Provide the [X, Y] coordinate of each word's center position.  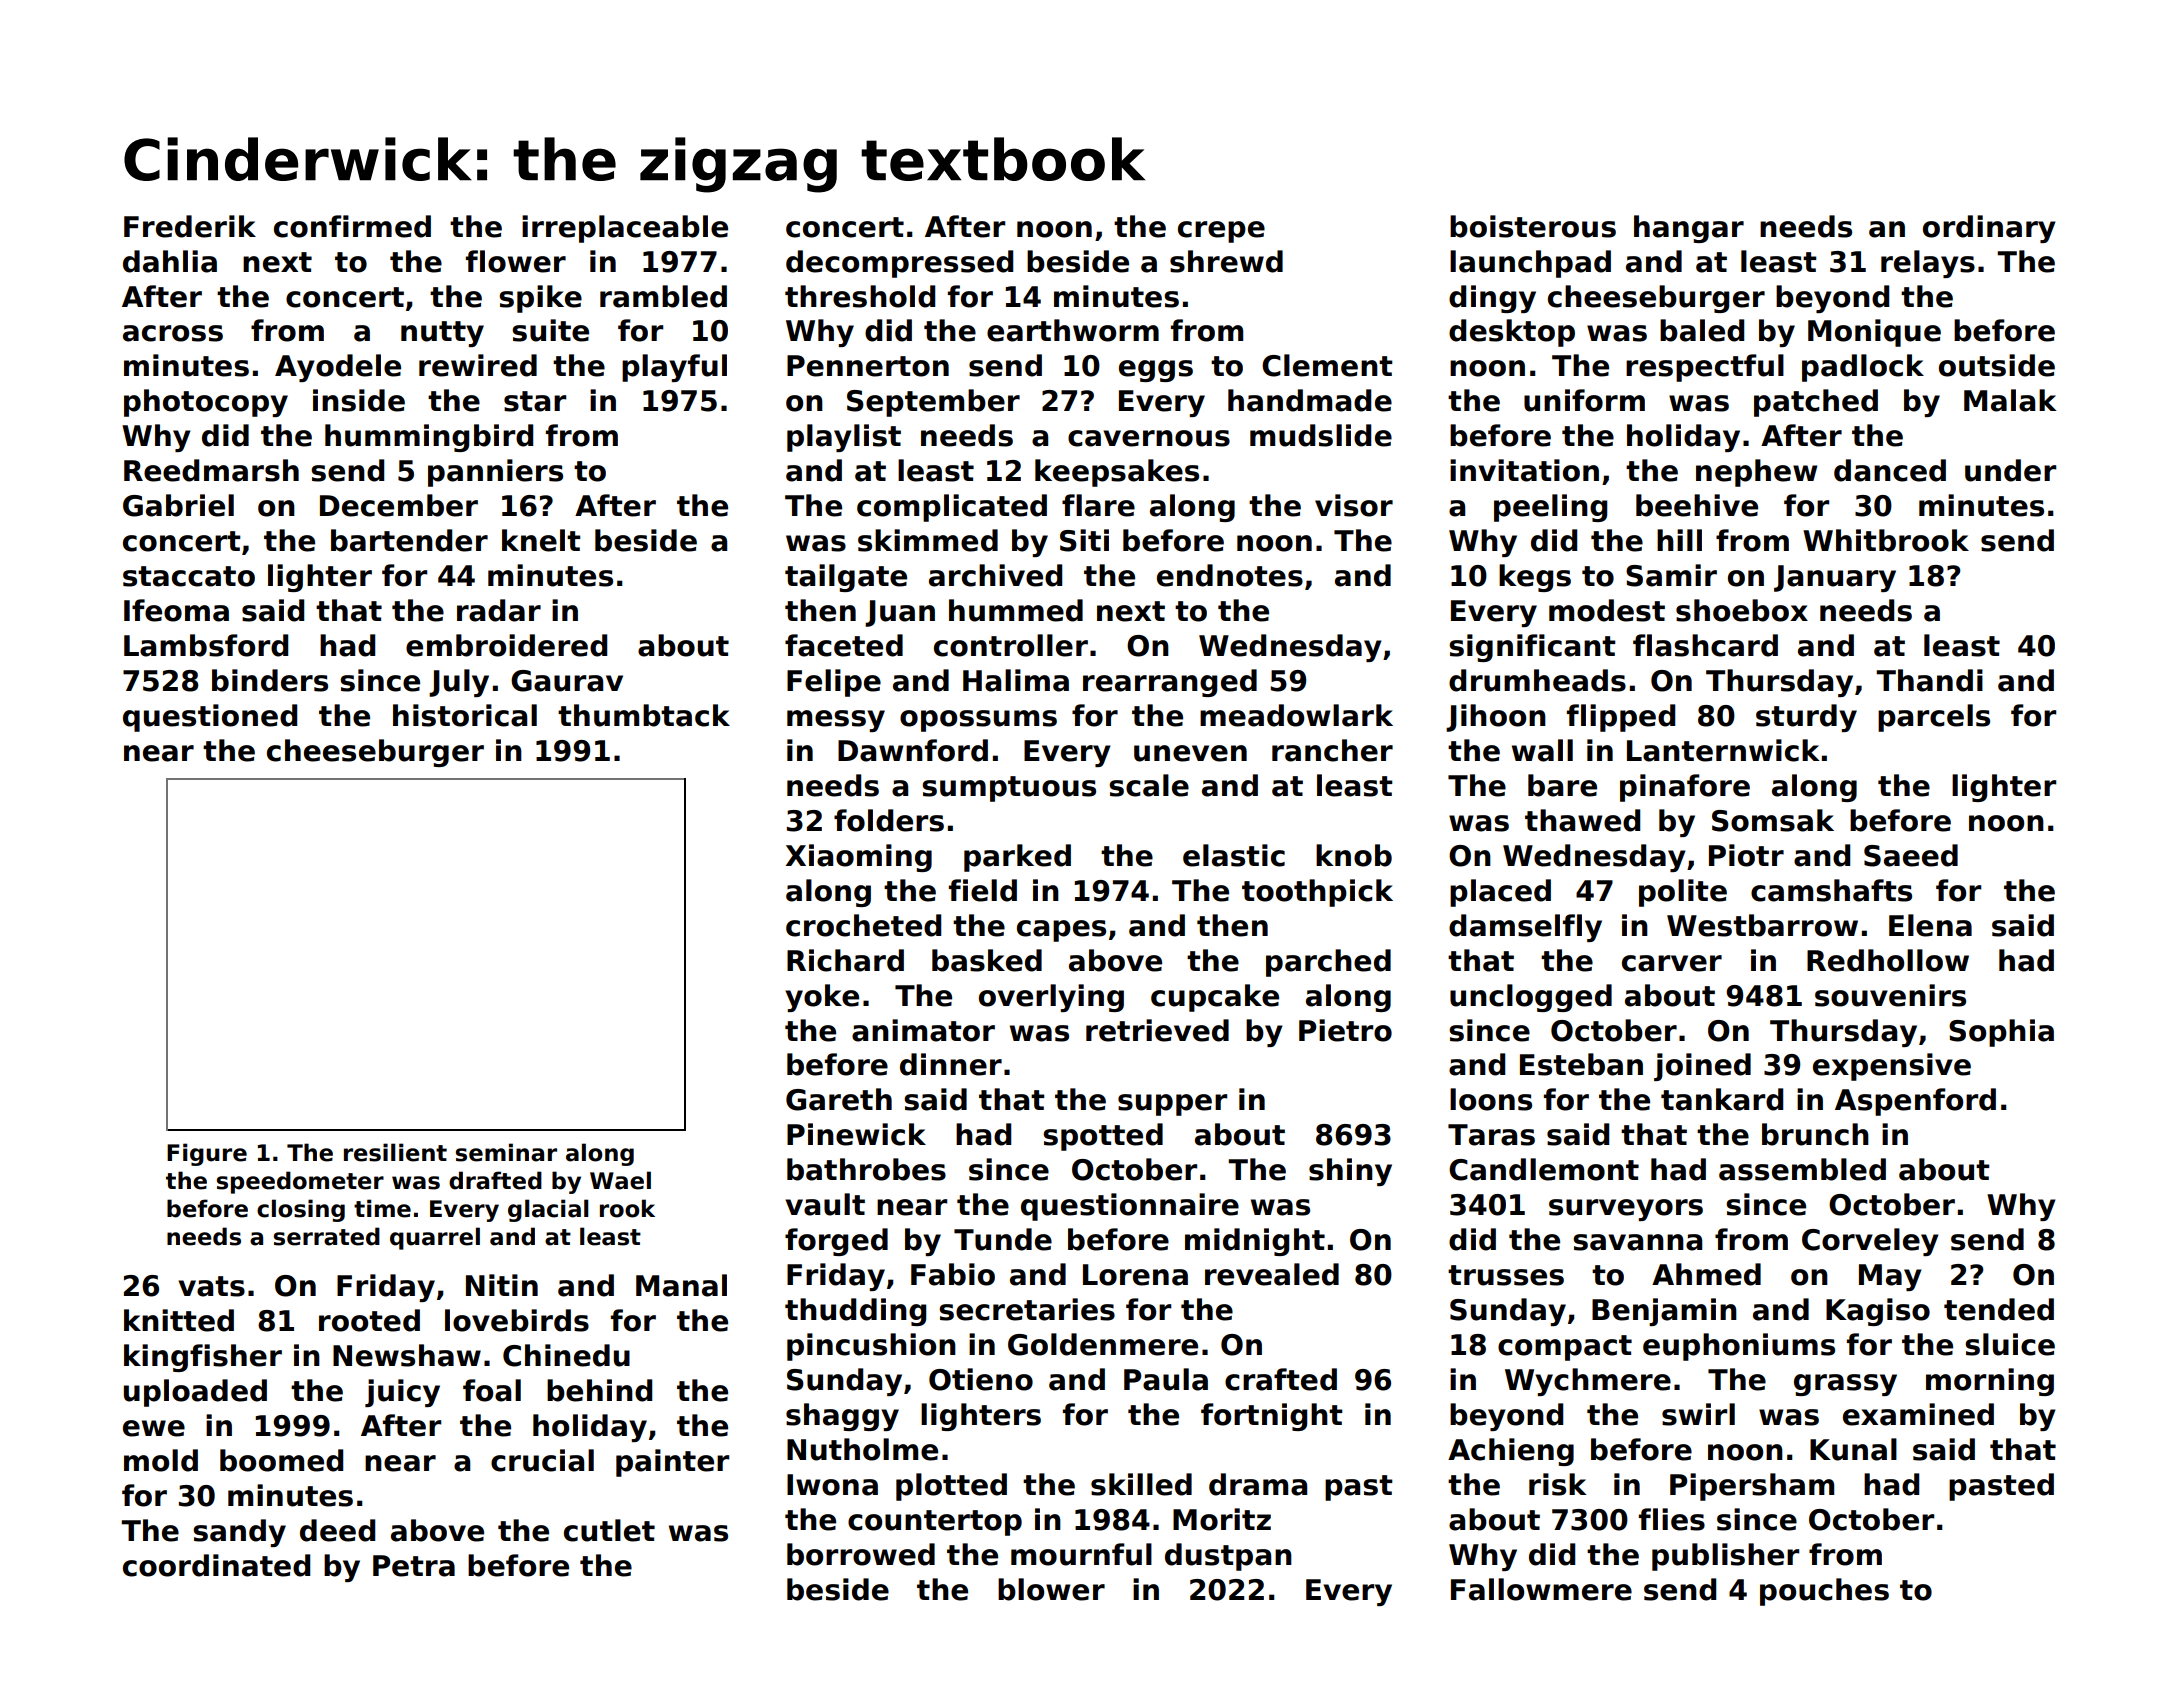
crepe [1221, 232]
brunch [1815, 1134]
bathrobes [866, 1169]
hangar [1689, 229]
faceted [844, 645]
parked [1017, 858]
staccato [189, 576]
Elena [1930, 925]
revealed [1272, 1274]
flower [516, 261]
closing [301, 1210]
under [2010, 470]
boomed [281, 1460]
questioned [210, 718]
